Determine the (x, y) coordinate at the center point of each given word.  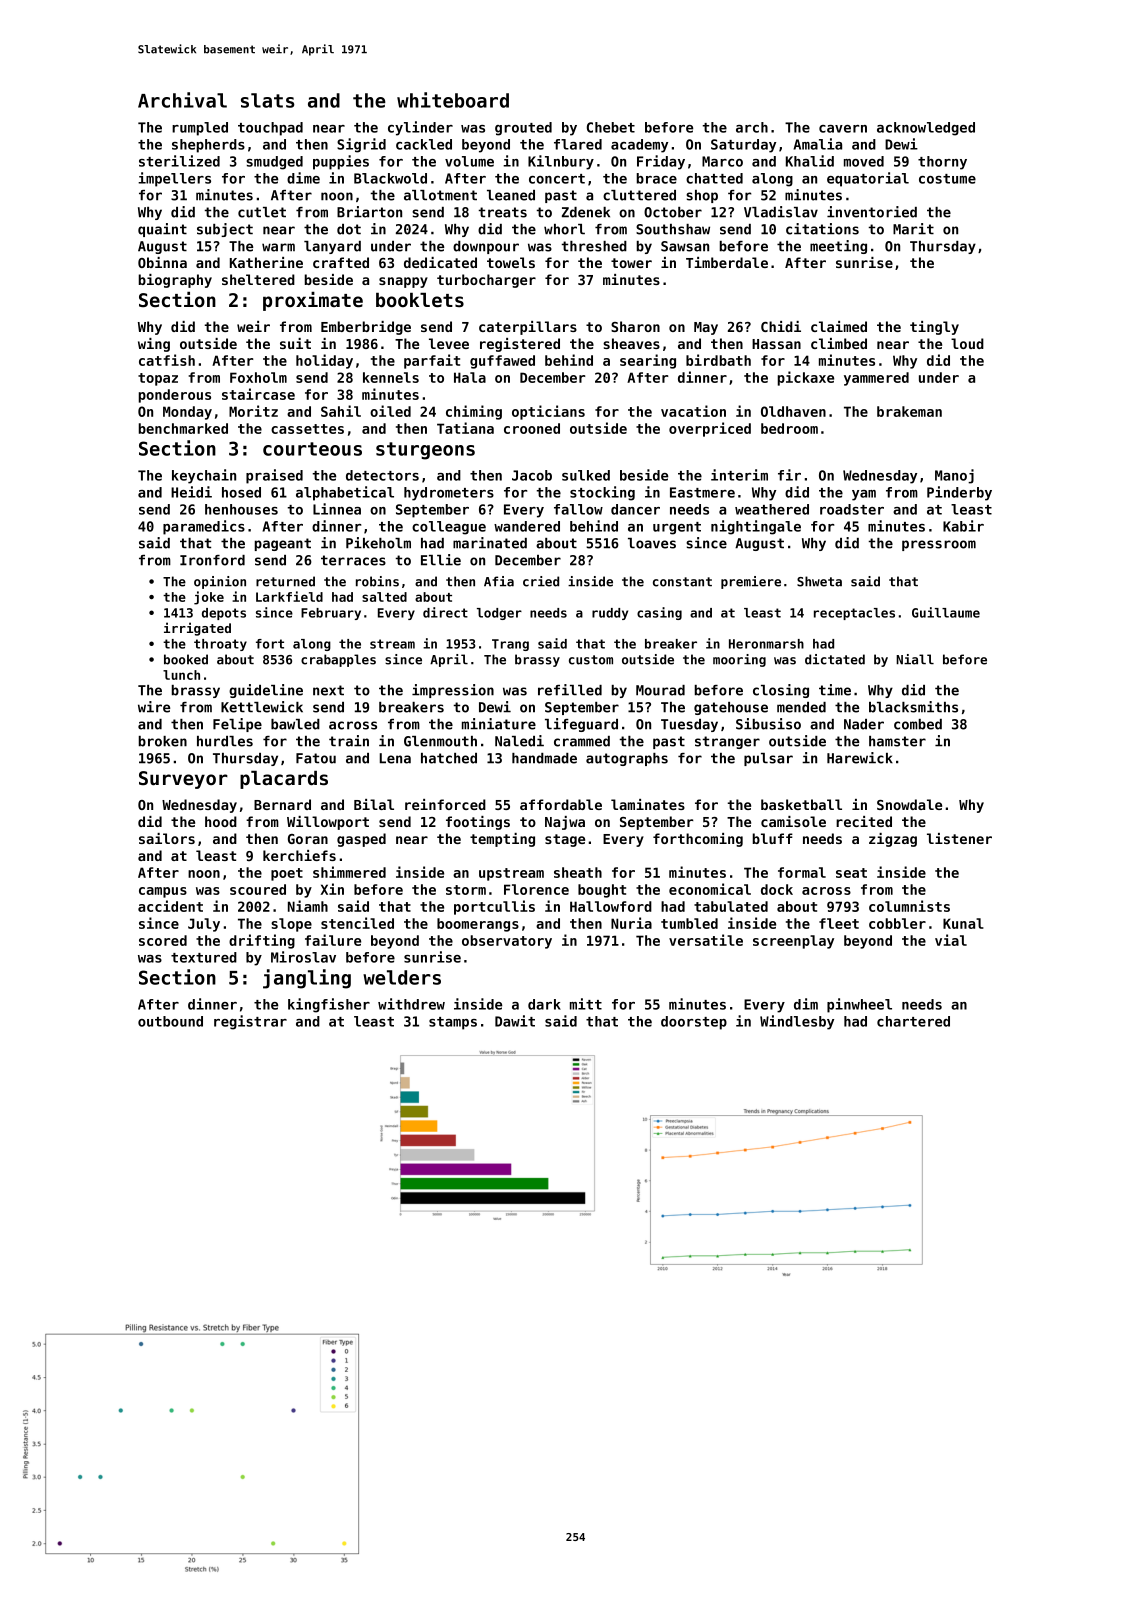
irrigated (197, 629)
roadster (852, 509)
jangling (307, 979)
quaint (162, 230)
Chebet (611, 127)
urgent (677, 528)
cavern (843, 129)
